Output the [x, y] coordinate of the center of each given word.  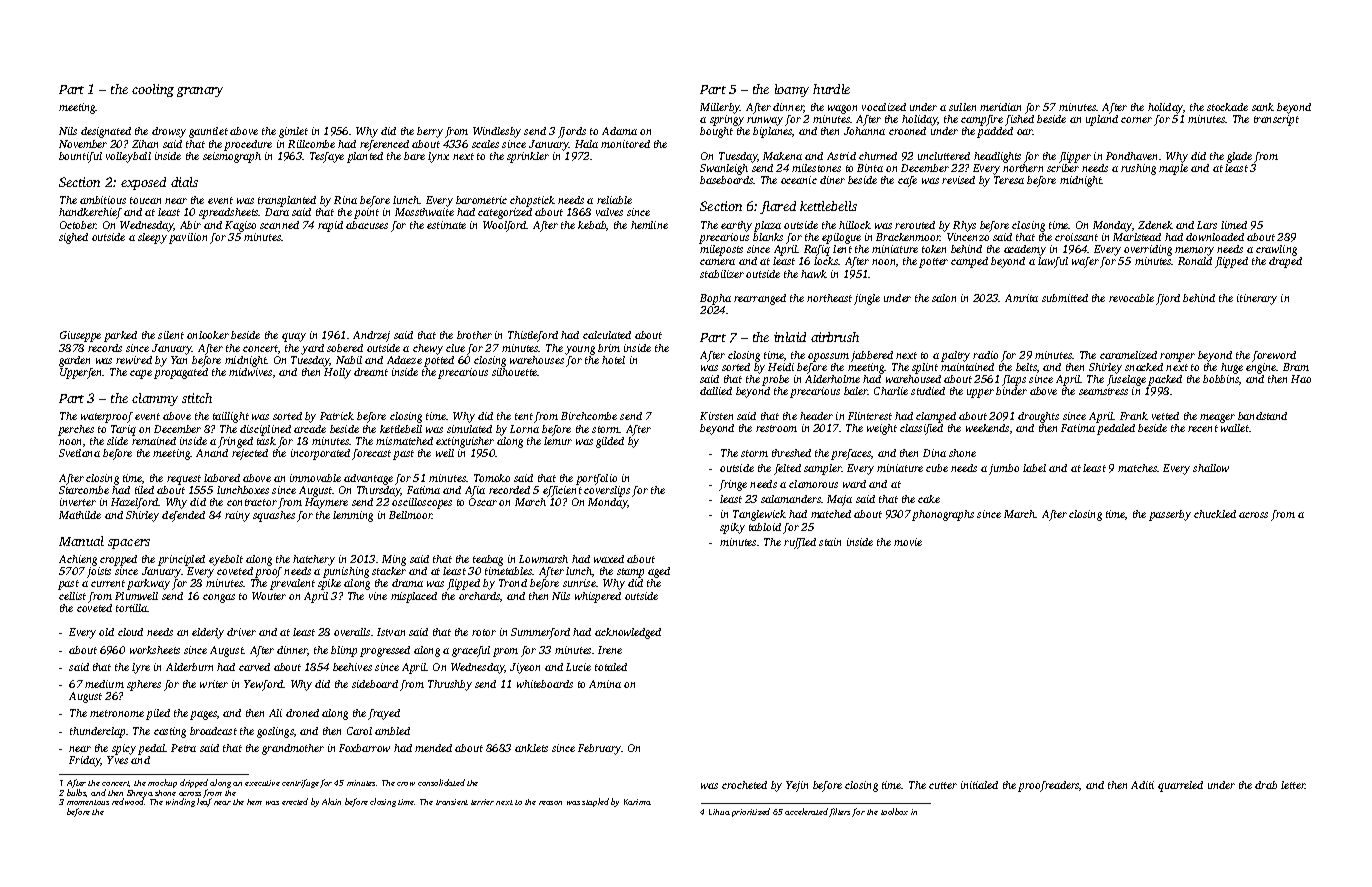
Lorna [524, 429]
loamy [792, 90]
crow [406, 784]
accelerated [806, 811]
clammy [155, 399]
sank [1263, 107]
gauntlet [208, 132]
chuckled [1215, 514]
